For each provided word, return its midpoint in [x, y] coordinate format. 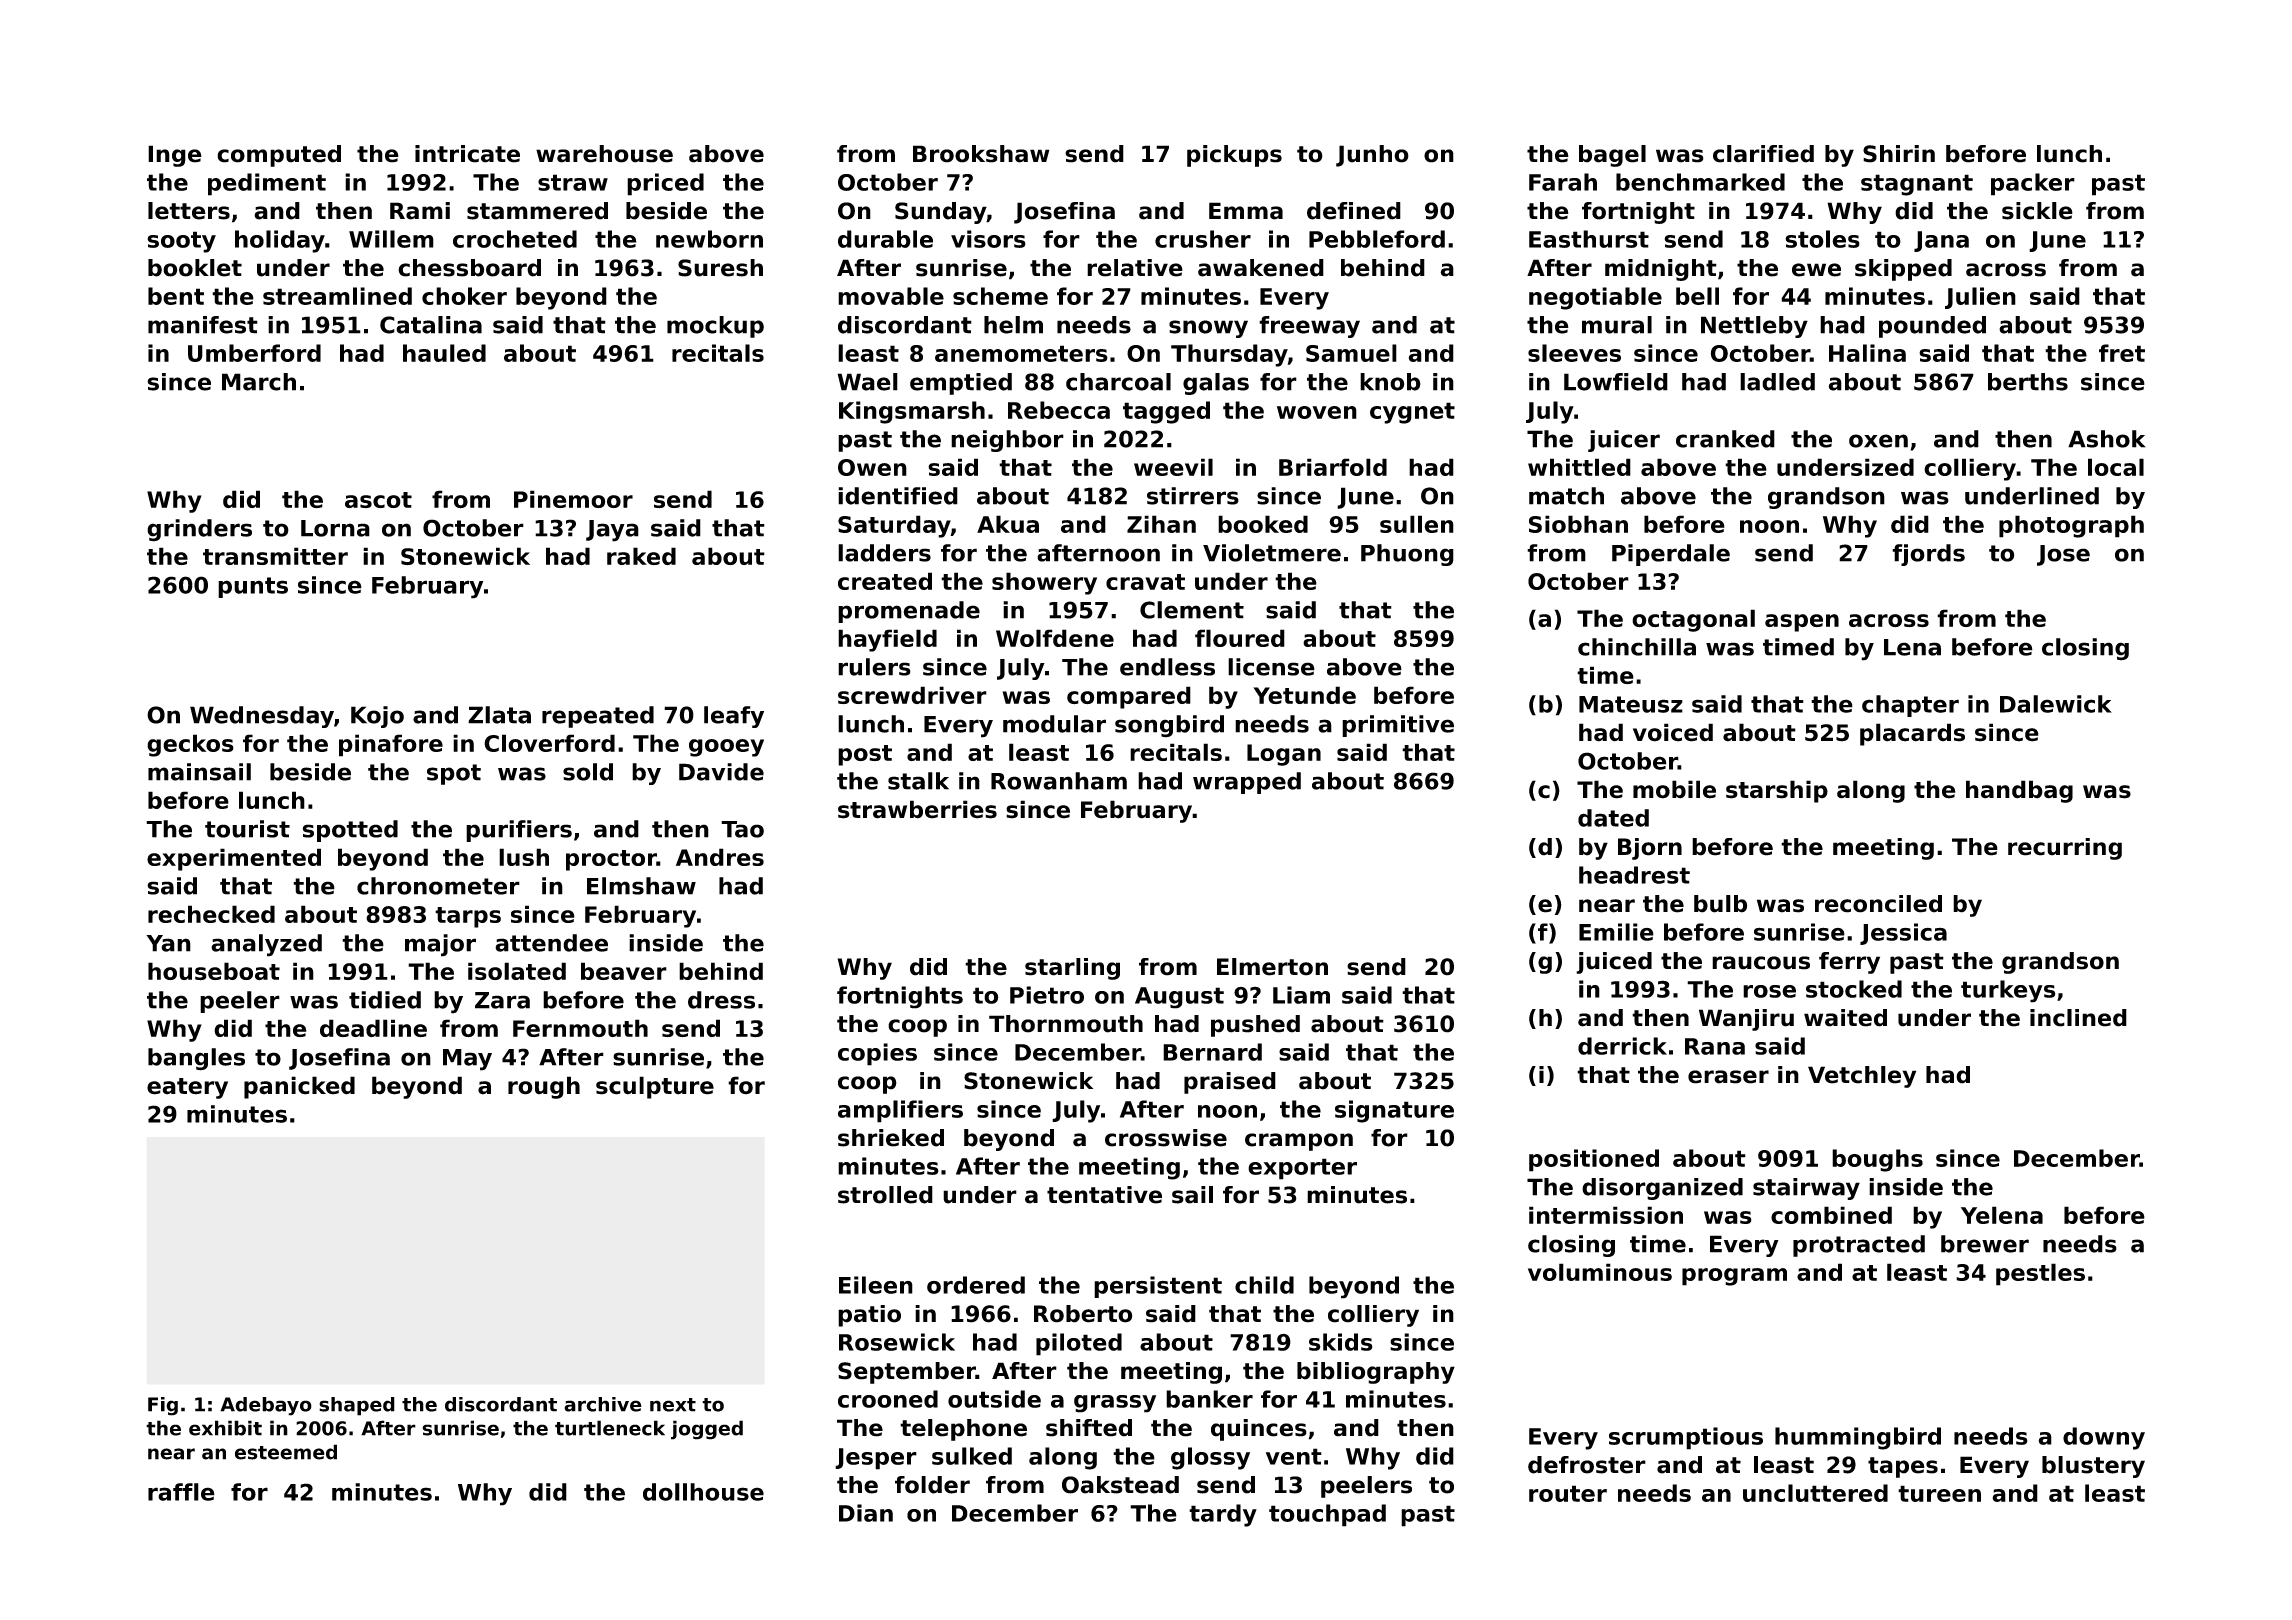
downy [2104, 1438]
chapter [1910, 706]
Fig [163, 1406]
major [440, 945]
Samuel [1351, 353]
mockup [715, 327]
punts [253, 587]
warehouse [604, 154]
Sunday [941, 213]
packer [2033, 184]
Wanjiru [1746, 1020]
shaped [357, 1406]
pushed [1255, 1026]
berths [2028, 382]
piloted [1079, 1344]
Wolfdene [1055, 638]
